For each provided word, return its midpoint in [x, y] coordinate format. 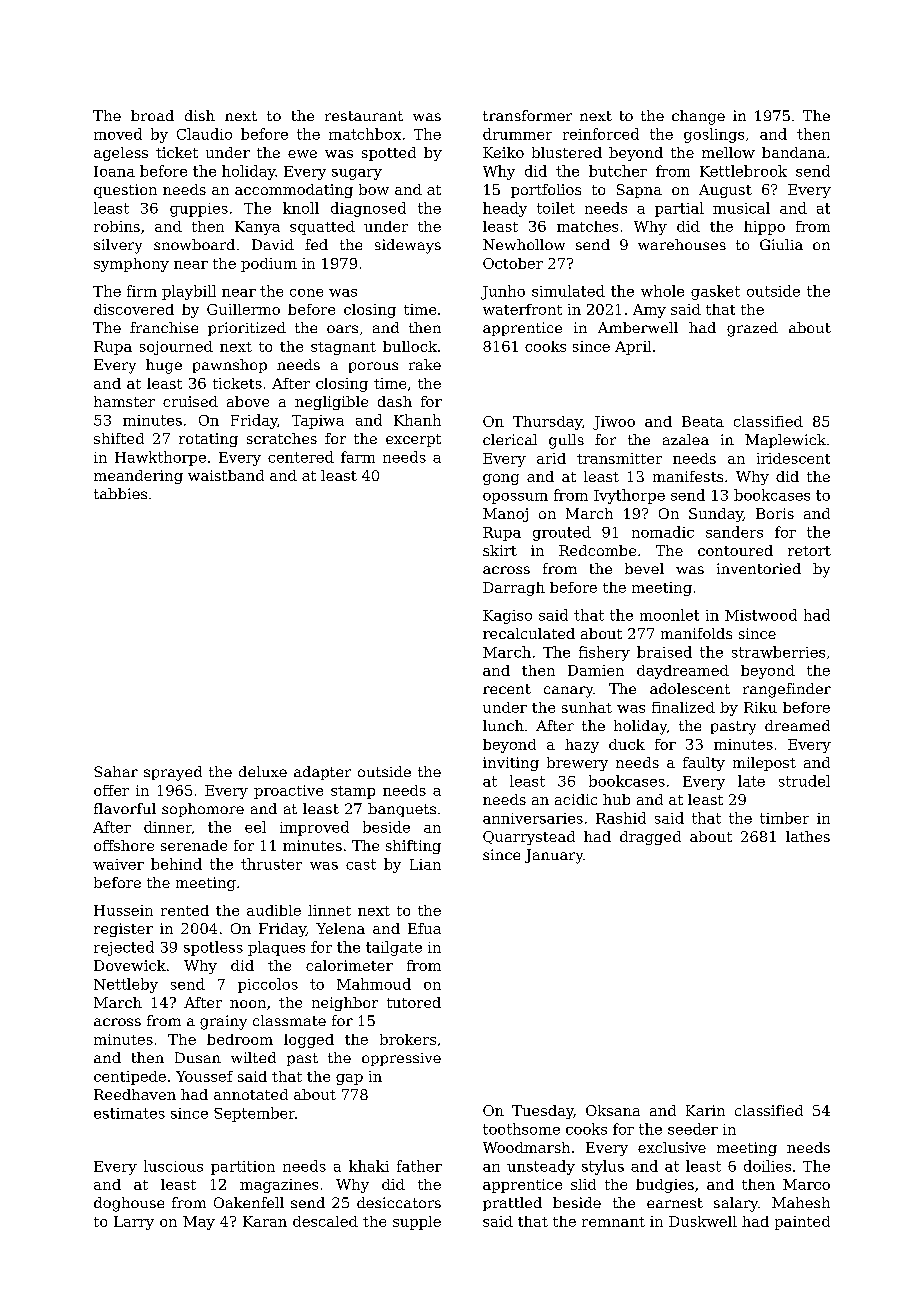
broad [152, 115]
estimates [129, 1113]
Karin [705, 1110]
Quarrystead [529, 838]
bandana [794, 152]
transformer [527, 115]
